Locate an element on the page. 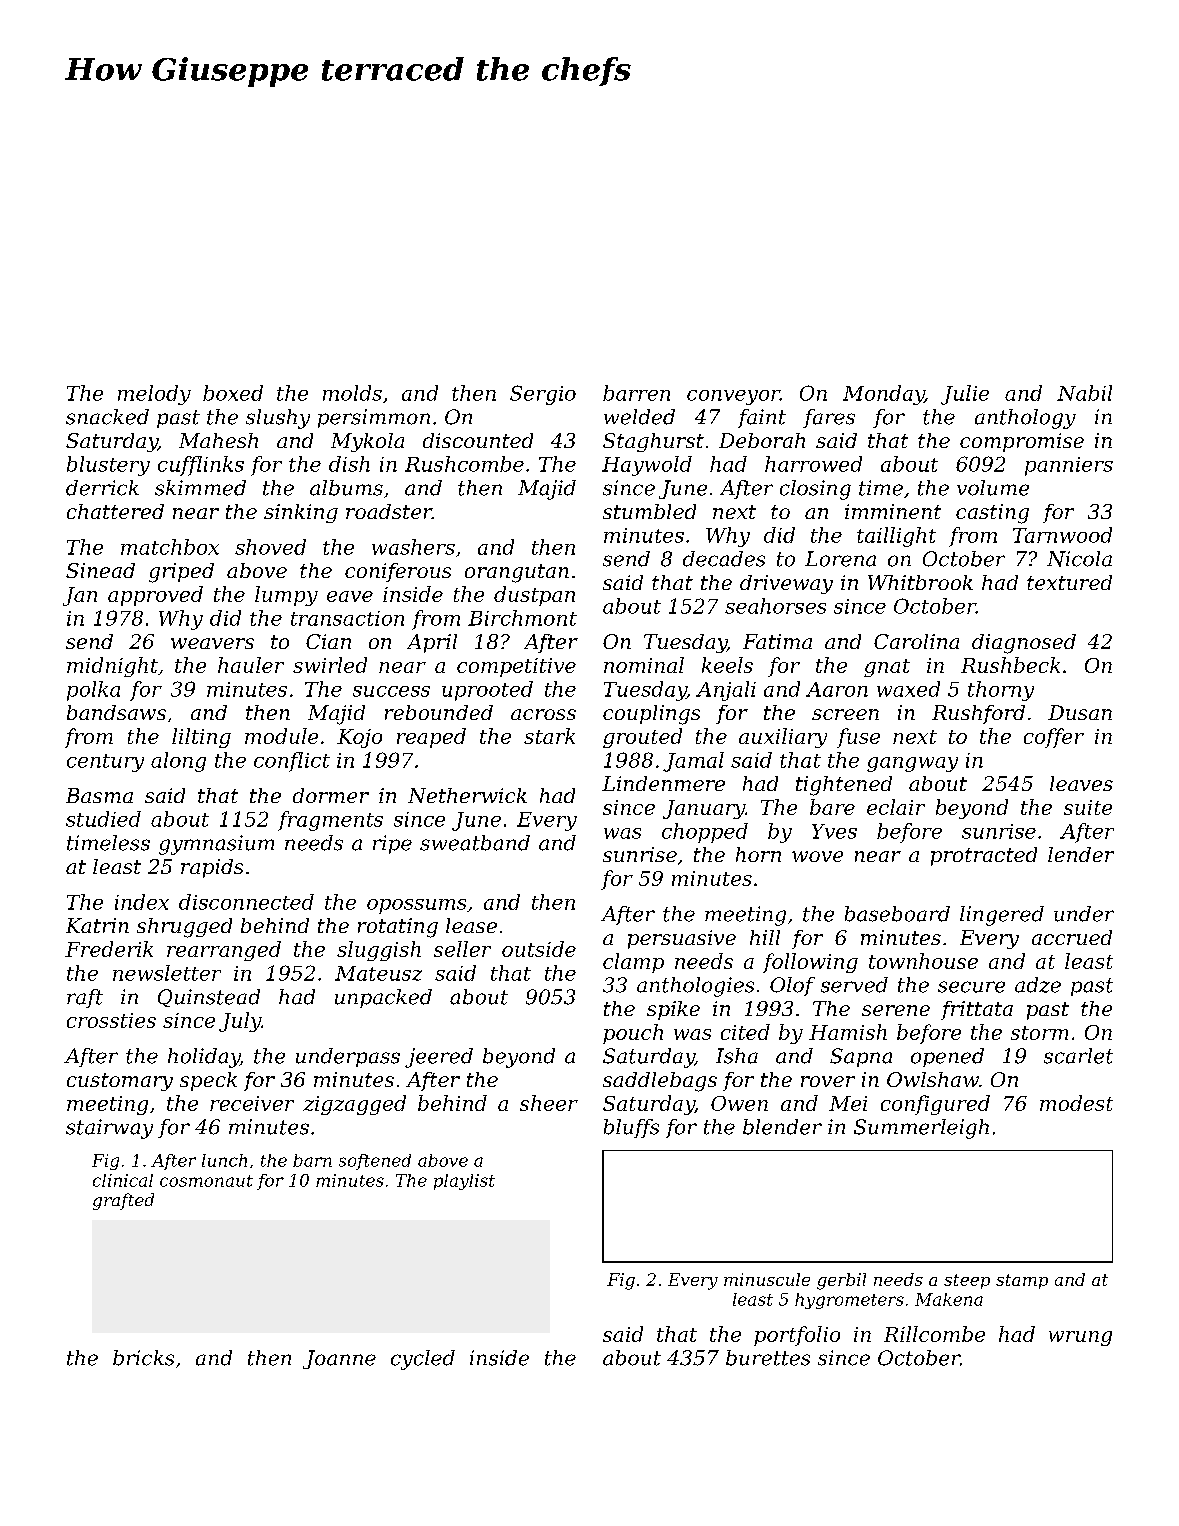 This page has height=1526, width=1179. Joanne is located at coordinates (339, 1359).
